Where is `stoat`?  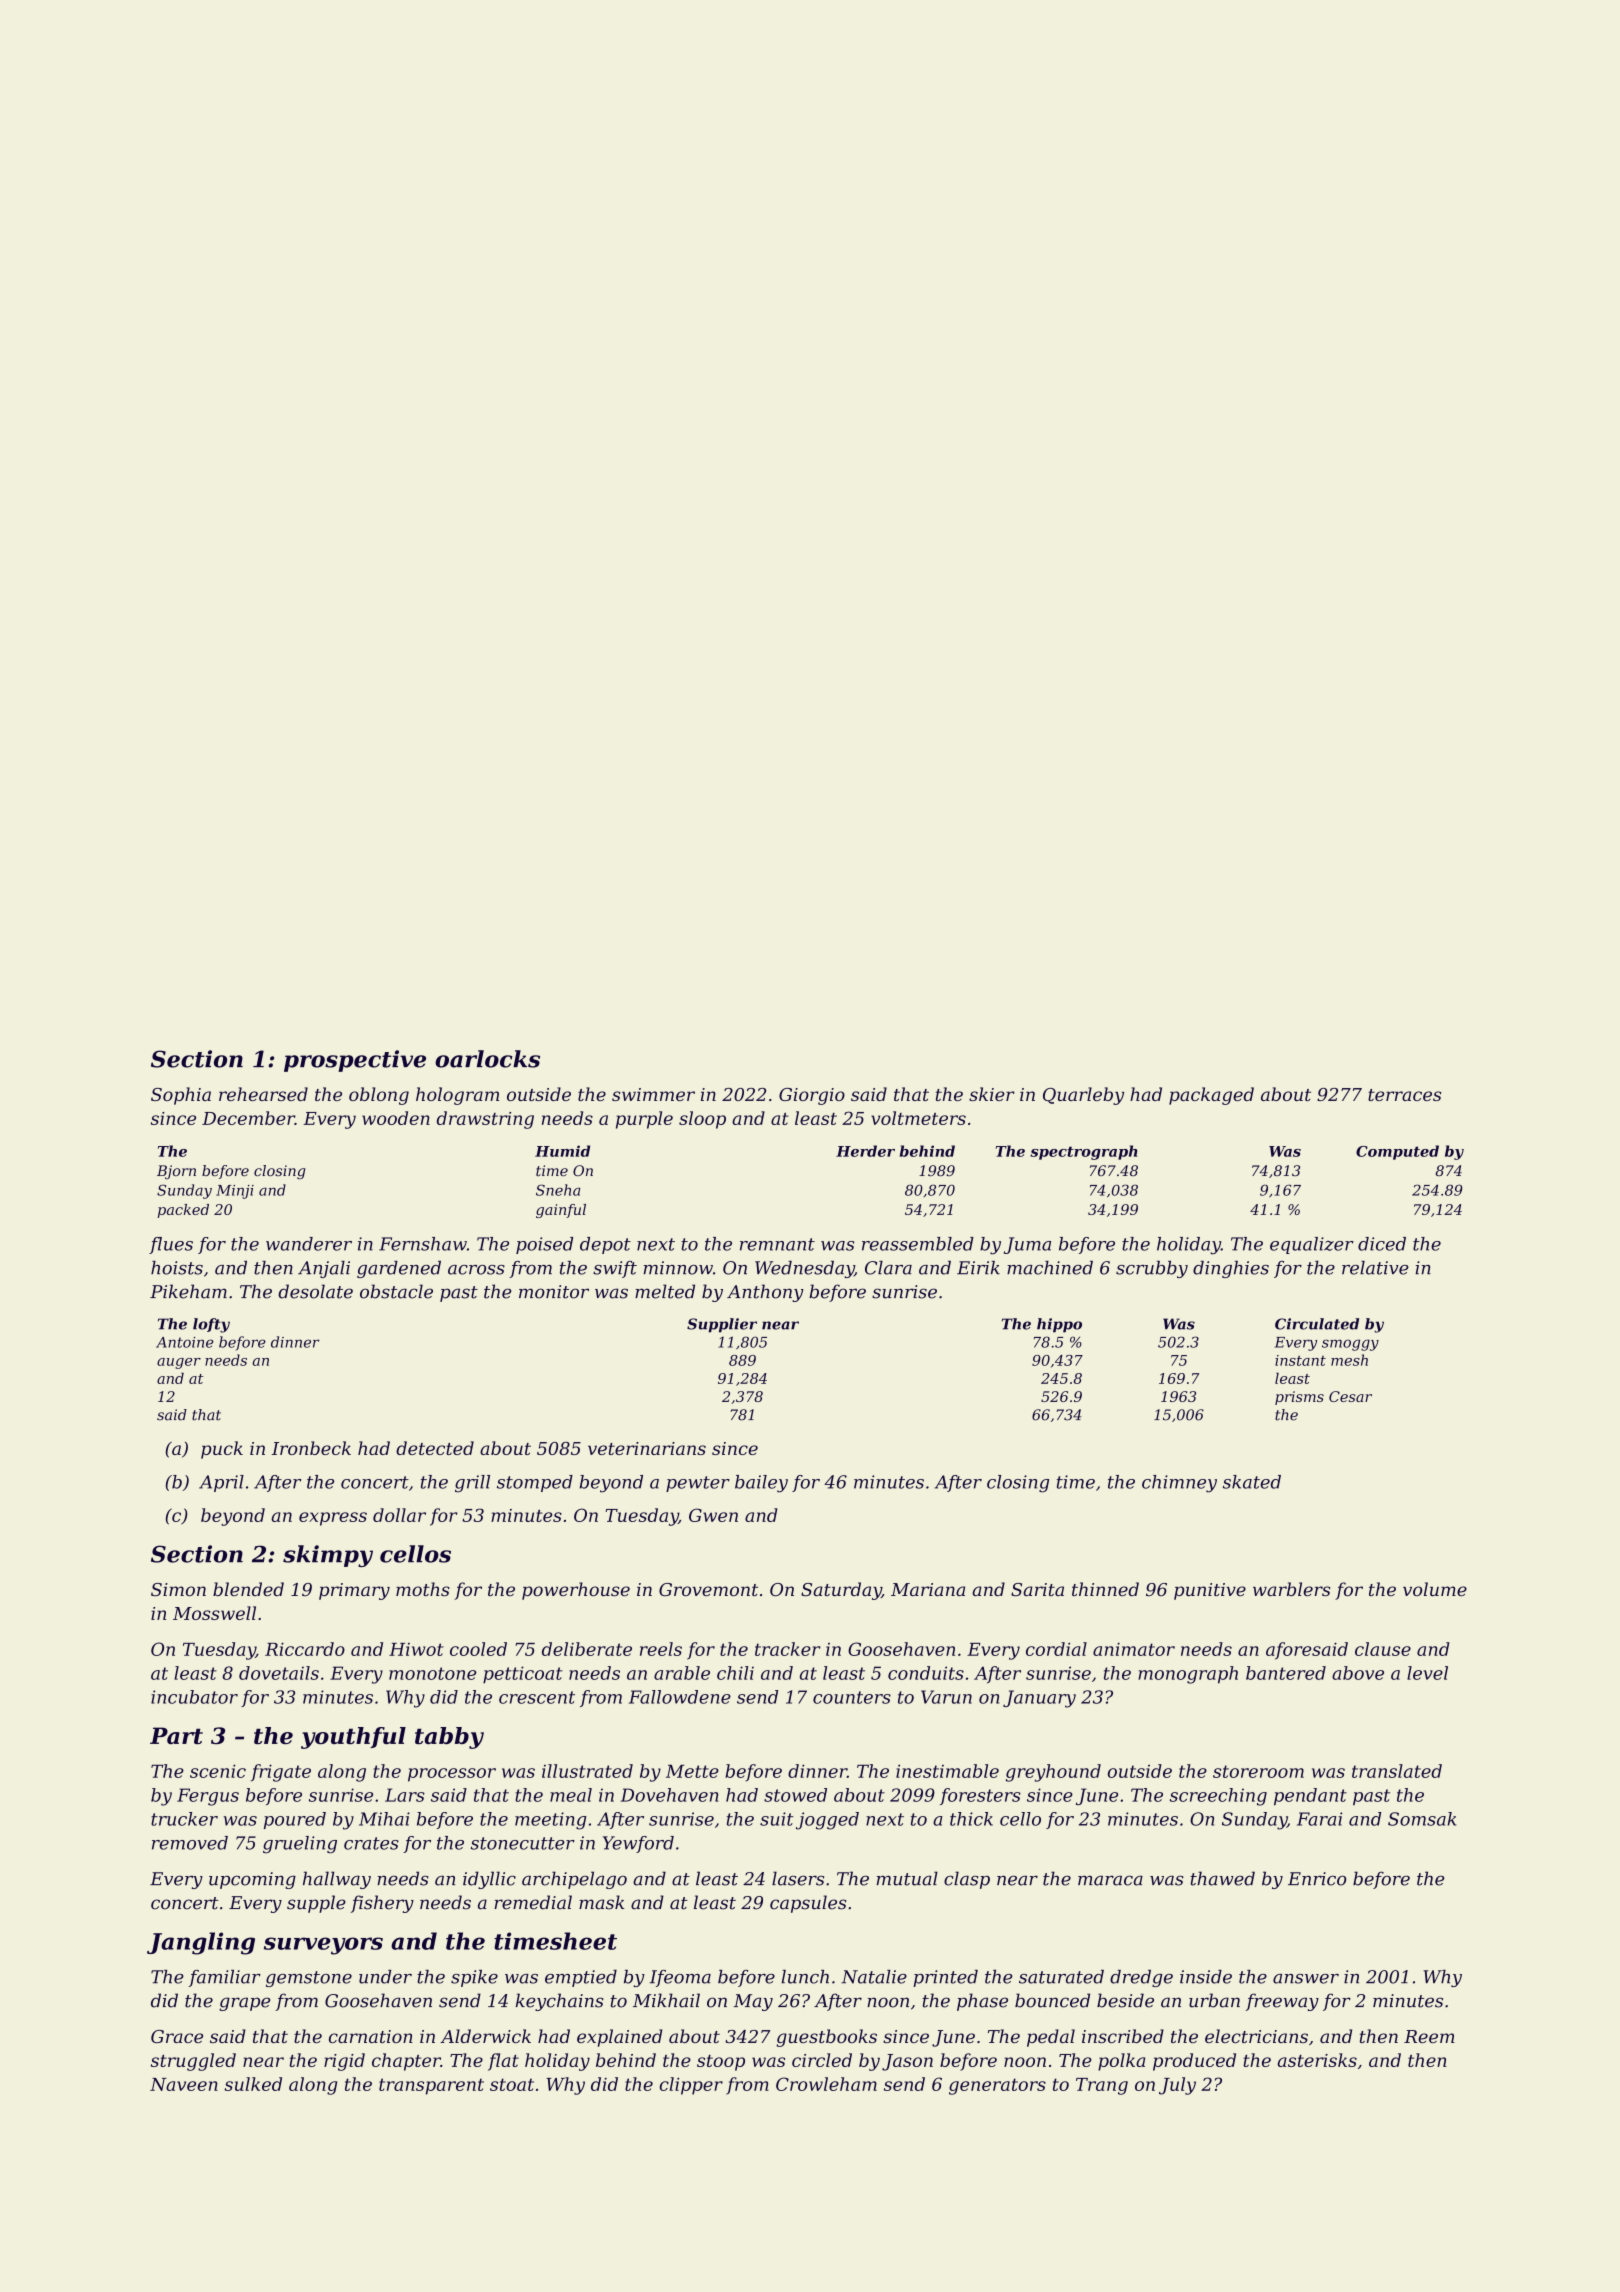 stoat is located at coordinates (512, 2084).
